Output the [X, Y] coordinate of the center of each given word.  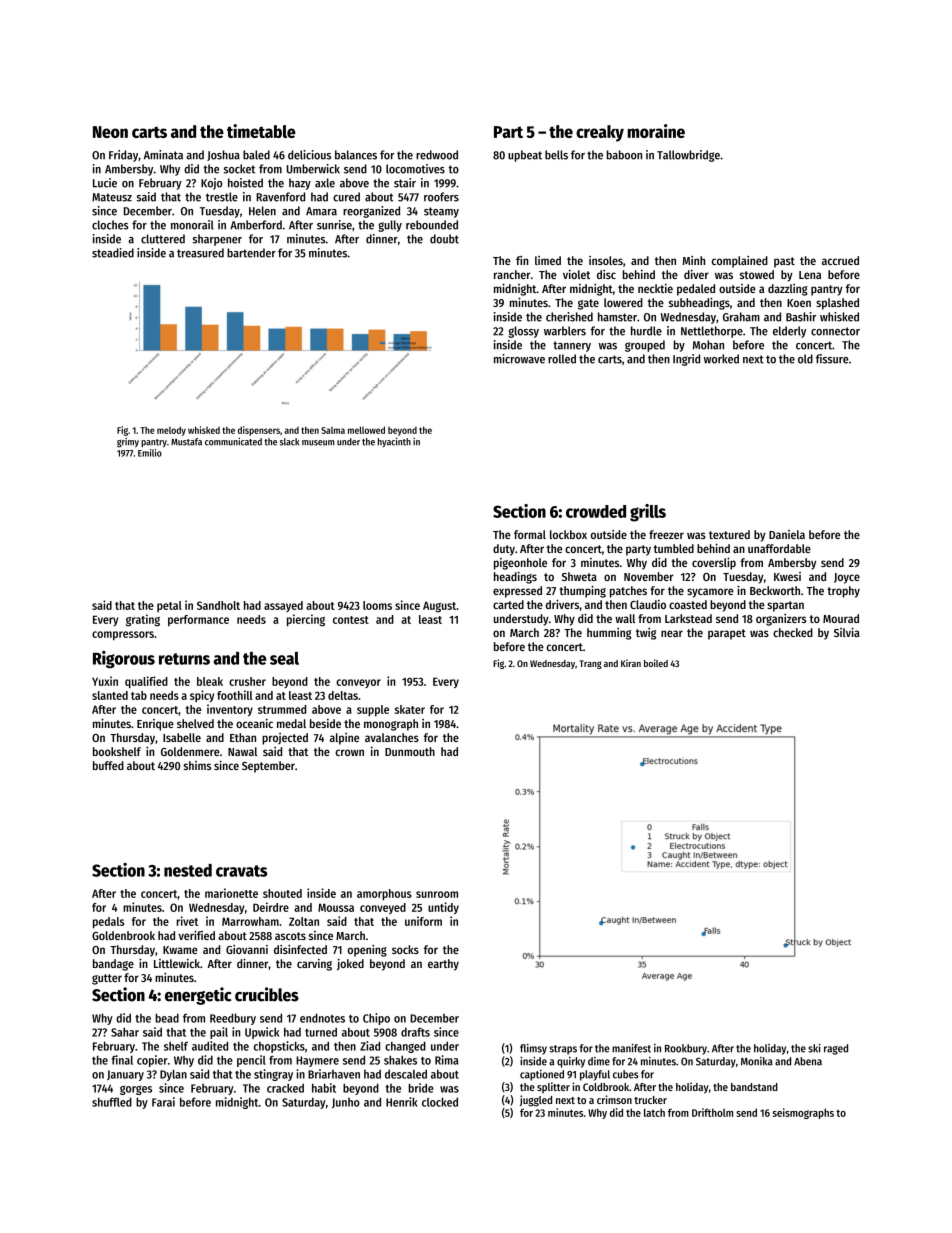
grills [648, 513]
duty [504, 550]
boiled [656, 663]
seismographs [803, 1113]
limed [548, 260]
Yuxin [105, 681]
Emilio [150, 453]
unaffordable [779, 548]
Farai [163, 1102]
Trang [590, 664]
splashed [837, 304]
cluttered [163, 239]
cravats [242, 871]
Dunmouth [410, 751]
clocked [440, 1102]
